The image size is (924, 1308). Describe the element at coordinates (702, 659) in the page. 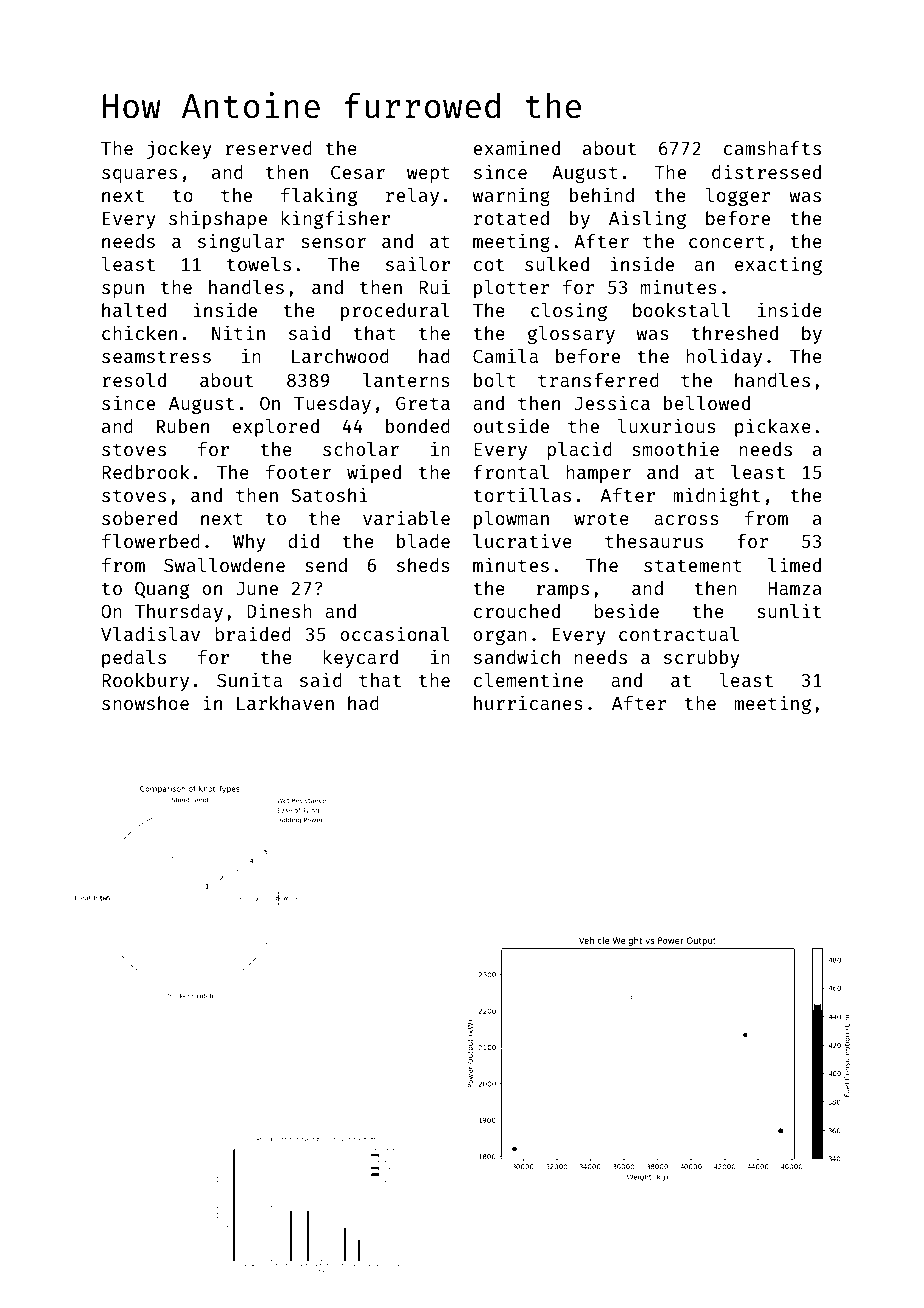

I see `scrubby` at that location.
